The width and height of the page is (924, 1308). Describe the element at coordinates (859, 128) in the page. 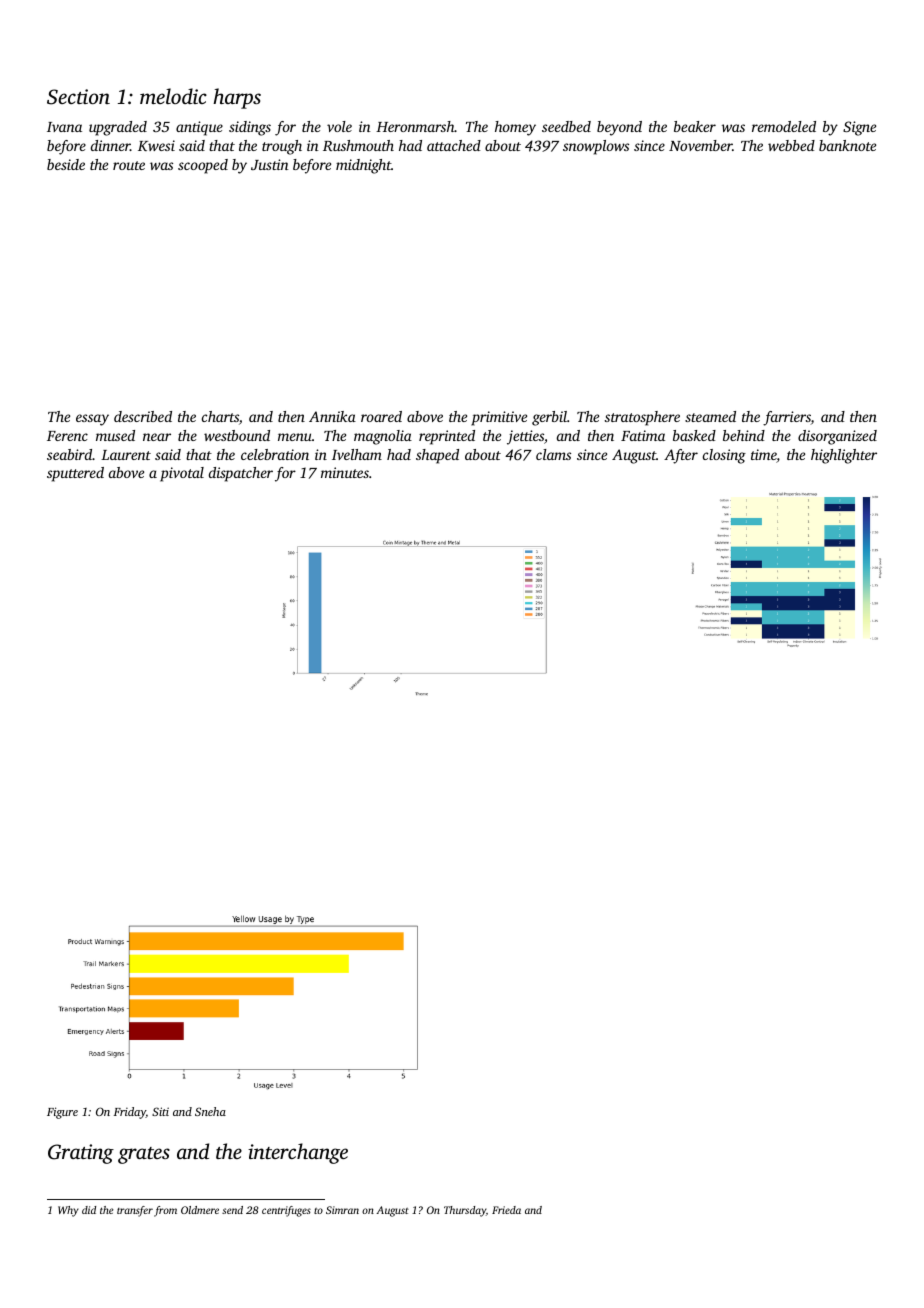

I see `Signe` at that location.
